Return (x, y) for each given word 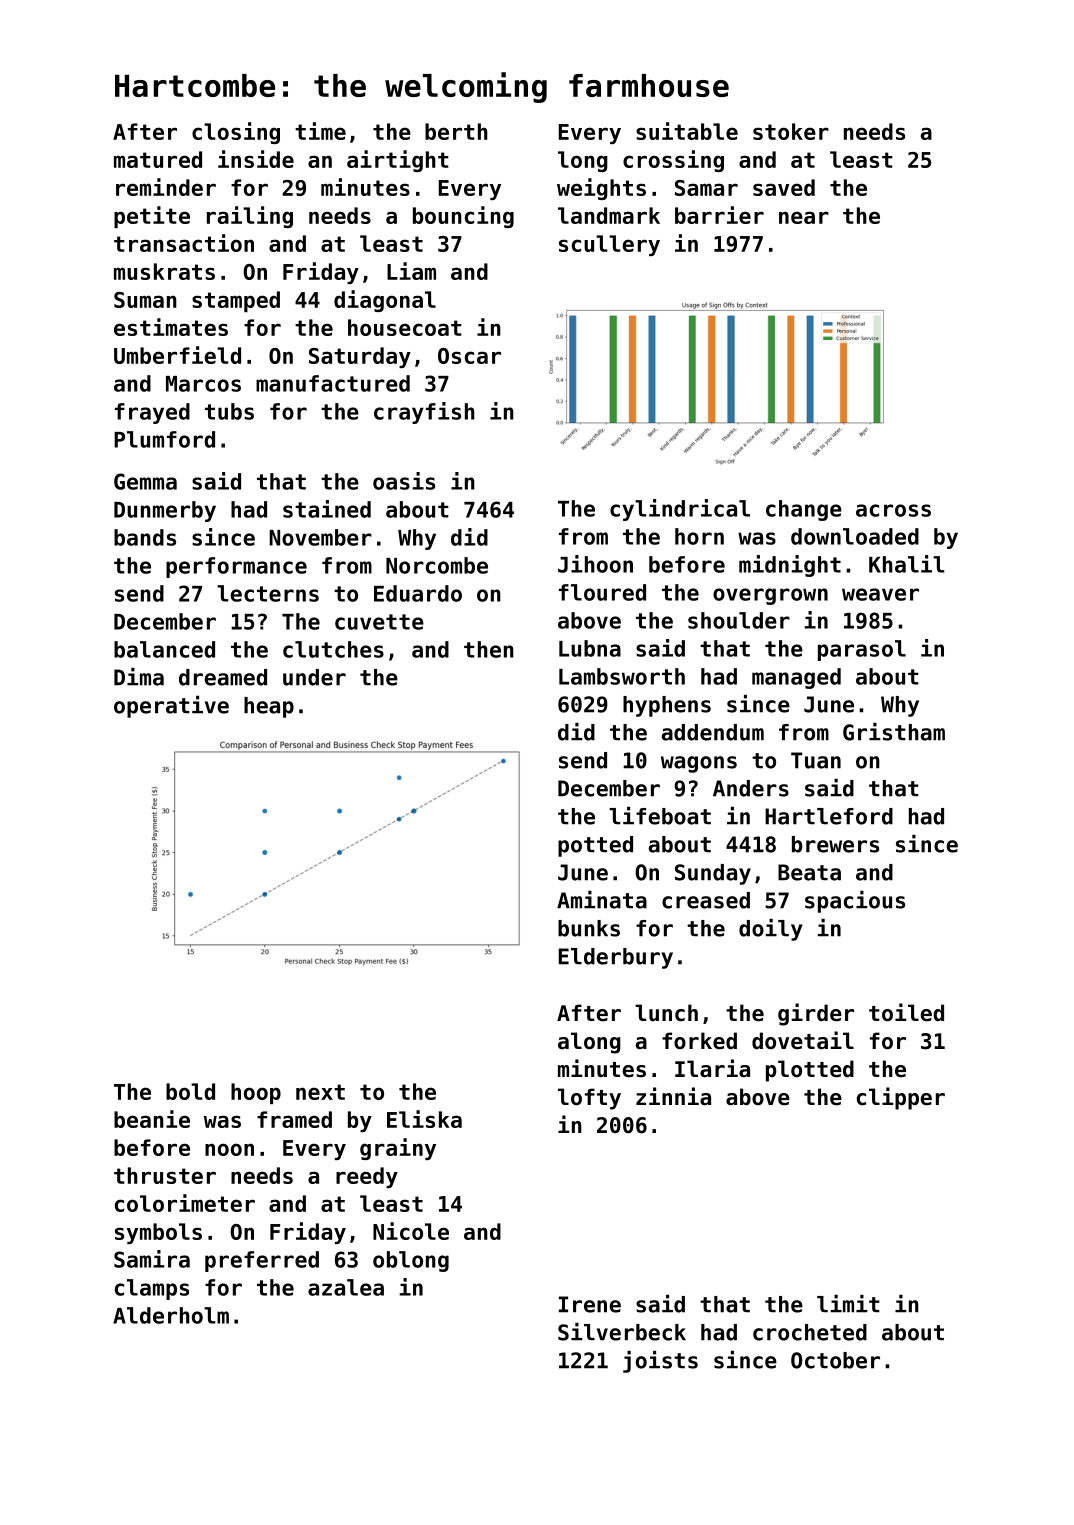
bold (190, 1091)
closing (236, 133)
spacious (855, 902)
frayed (152, 413)
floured (602, 592)
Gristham (894, 732)
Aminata (602, 900)
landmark (609, 215)
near (804, 217)
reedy (367, 1177)
